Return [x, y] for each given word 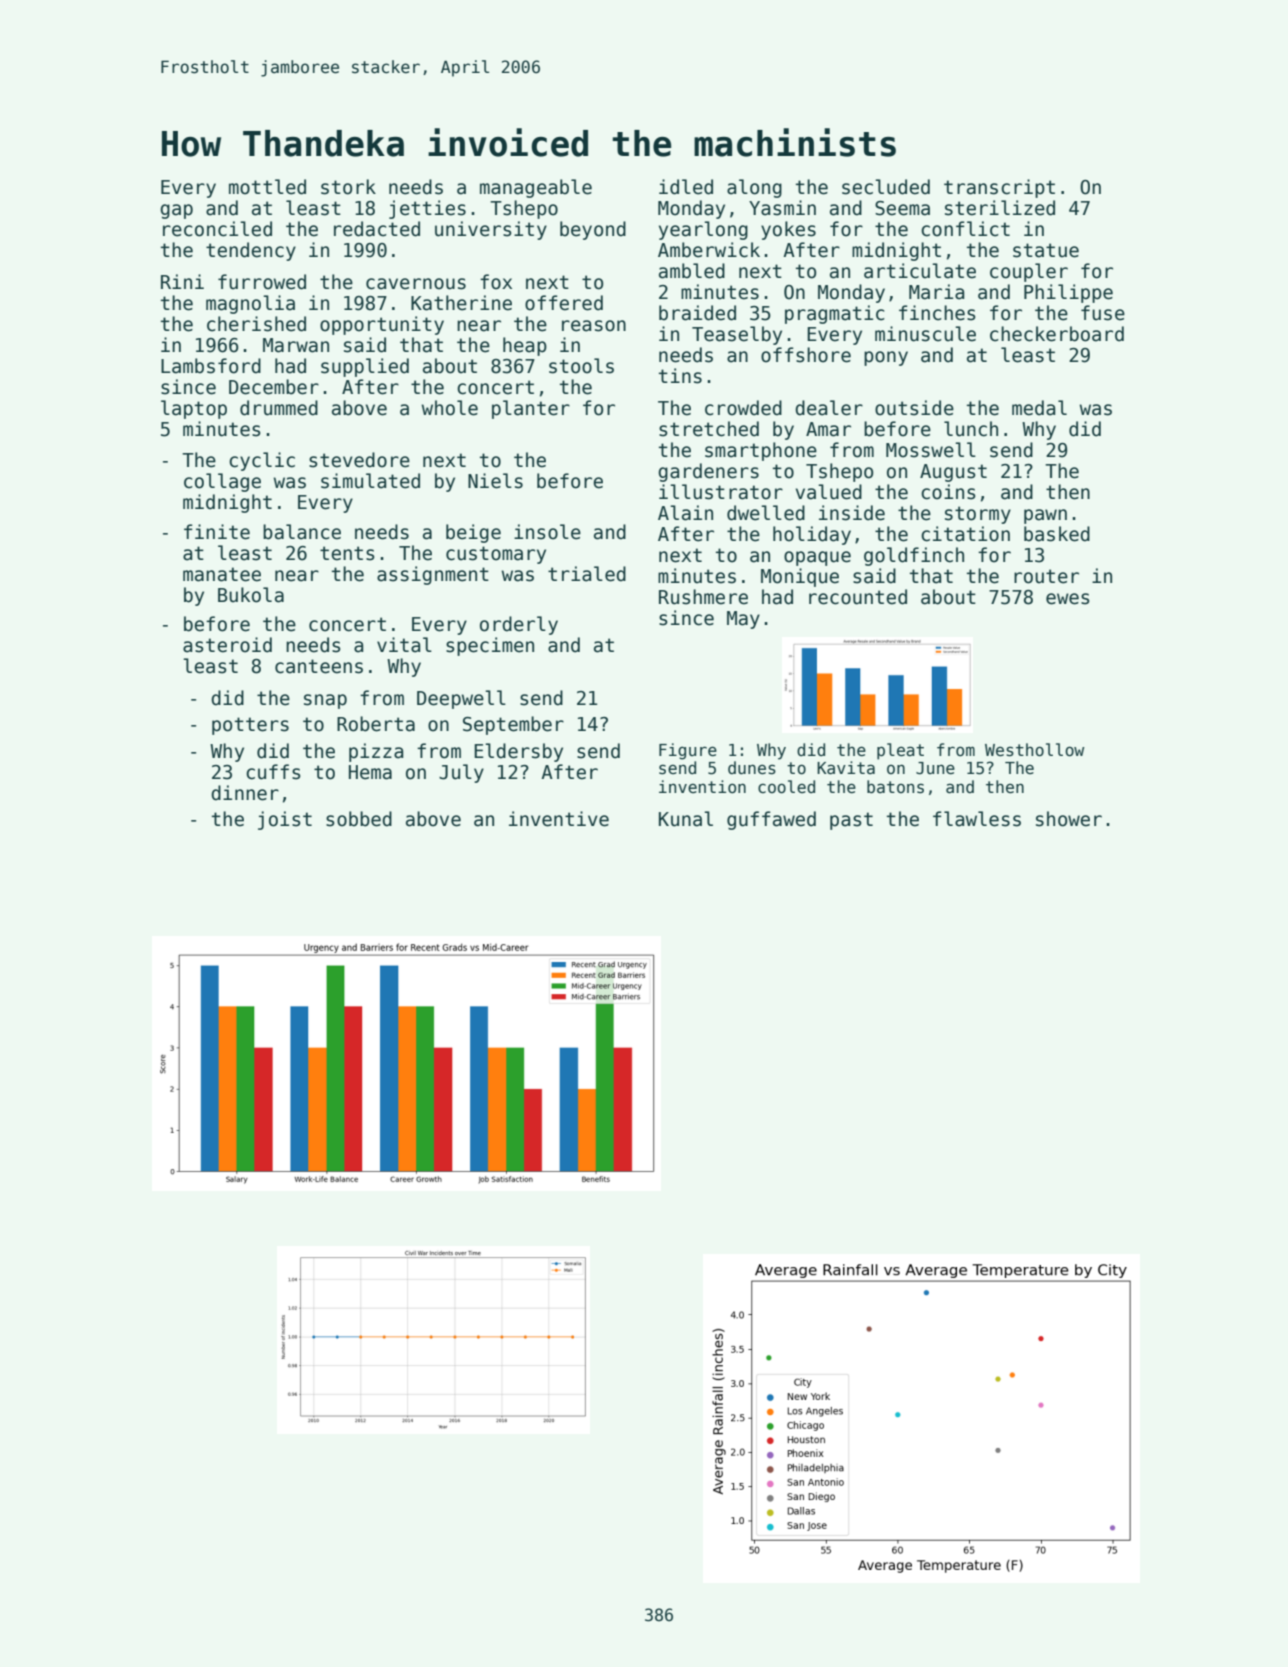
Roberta [376, 724]
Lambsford [211, 366]
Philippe [1068, 293]
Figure [688, 751]
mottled [267, 187]
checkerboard [1057, 334]
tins [680, 376]
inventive [559, 819]
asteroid [227, 645]
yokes [788, 230]
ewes [1068, 599]
